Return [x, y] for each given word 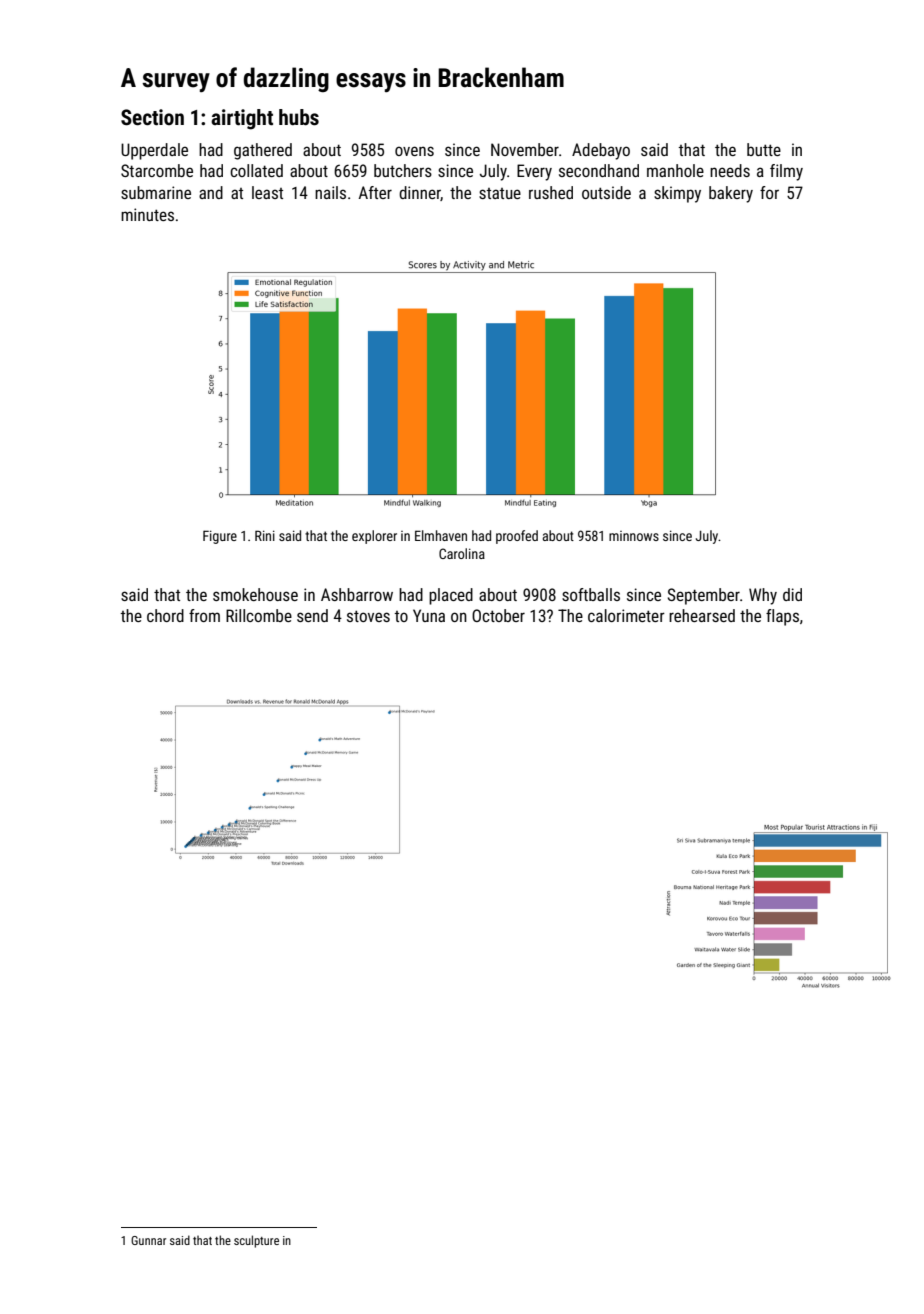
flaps [782, 617]
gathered [263, 151]
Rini [265, 535]
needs [730, 170]
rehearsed [702, 615]
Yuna [429, 615]
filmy [786, 172]
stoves [368, 616]
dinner [420, 193]
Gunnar [148, 1240]
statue [500, 193]
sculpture [256, 1241]
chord [165, 615]
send [312, 615]
